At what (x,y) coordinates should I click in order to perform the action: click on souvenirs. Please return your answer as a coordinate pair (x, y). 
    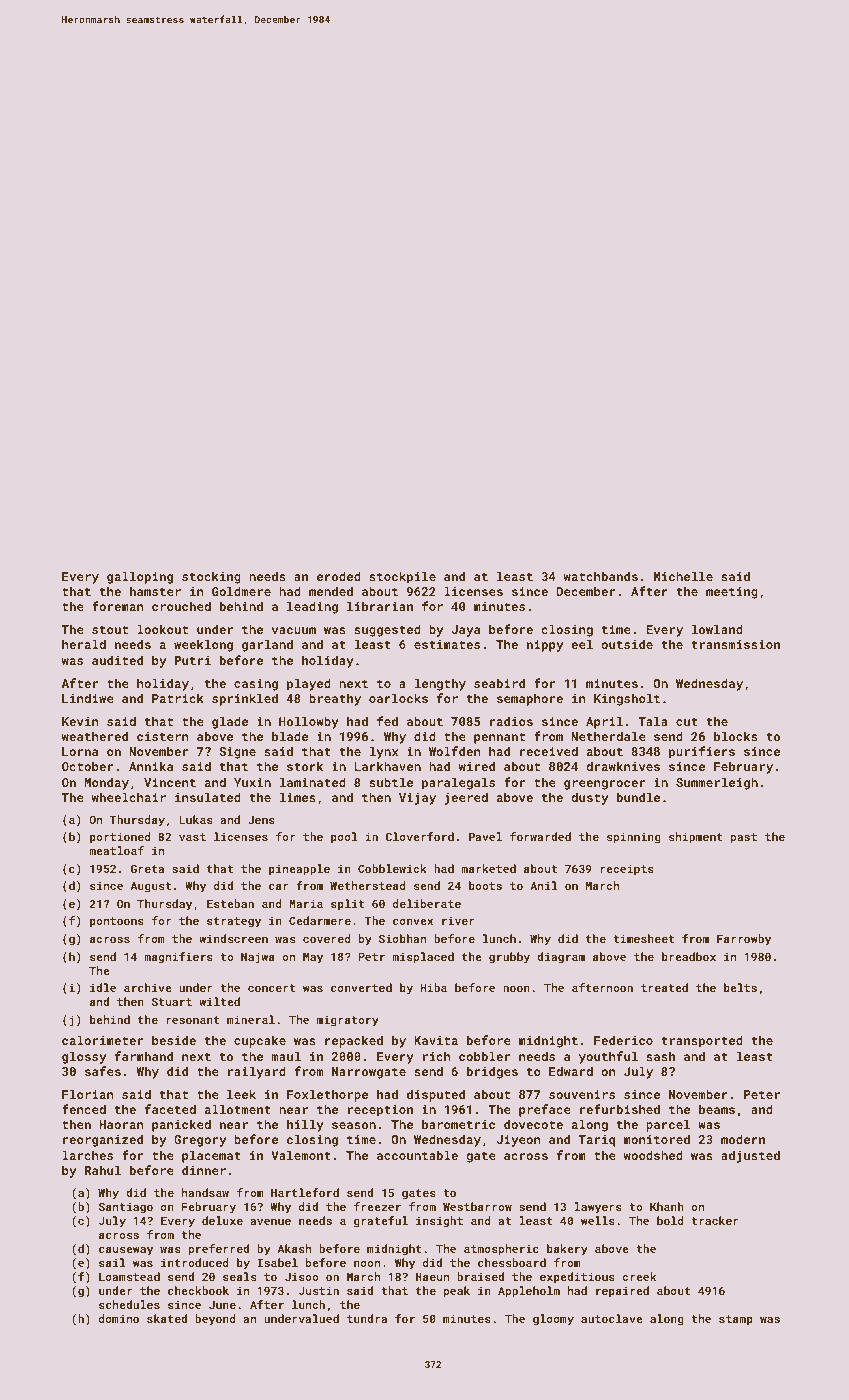
    Looking at the image, I should click on (582, 1094).
